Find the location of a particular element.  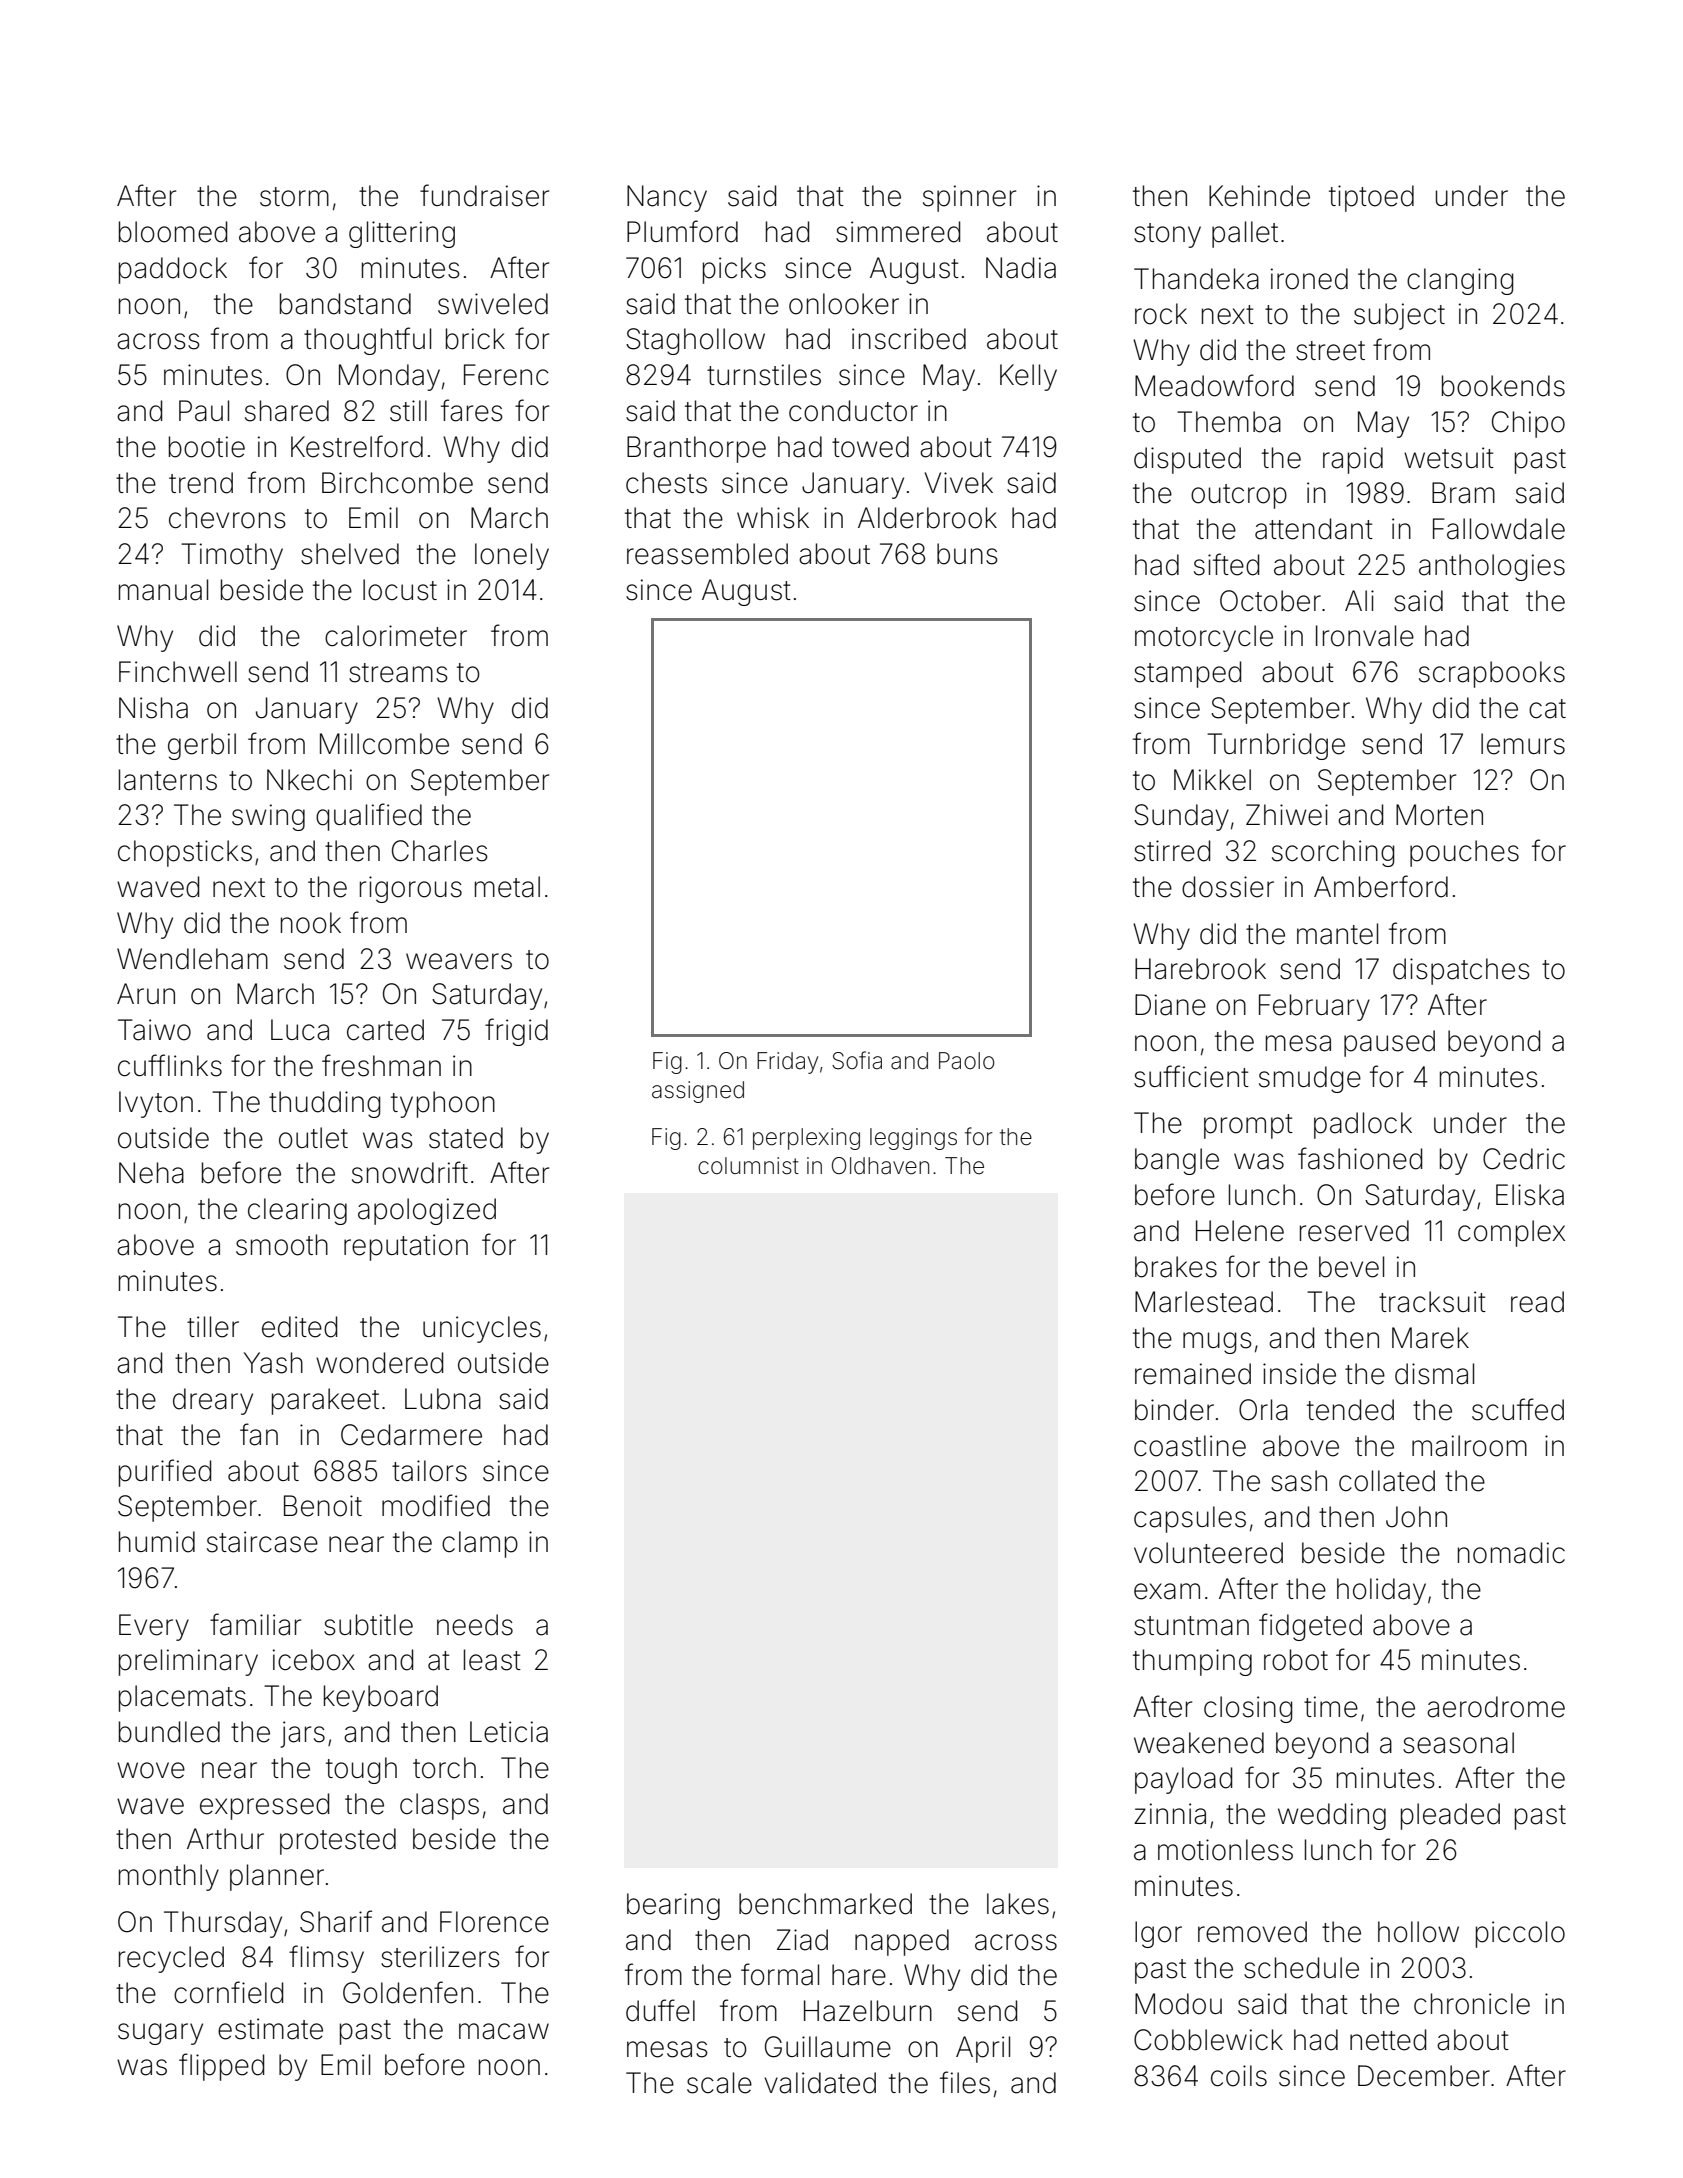

flipped is located at coordinates (221, 2067).
